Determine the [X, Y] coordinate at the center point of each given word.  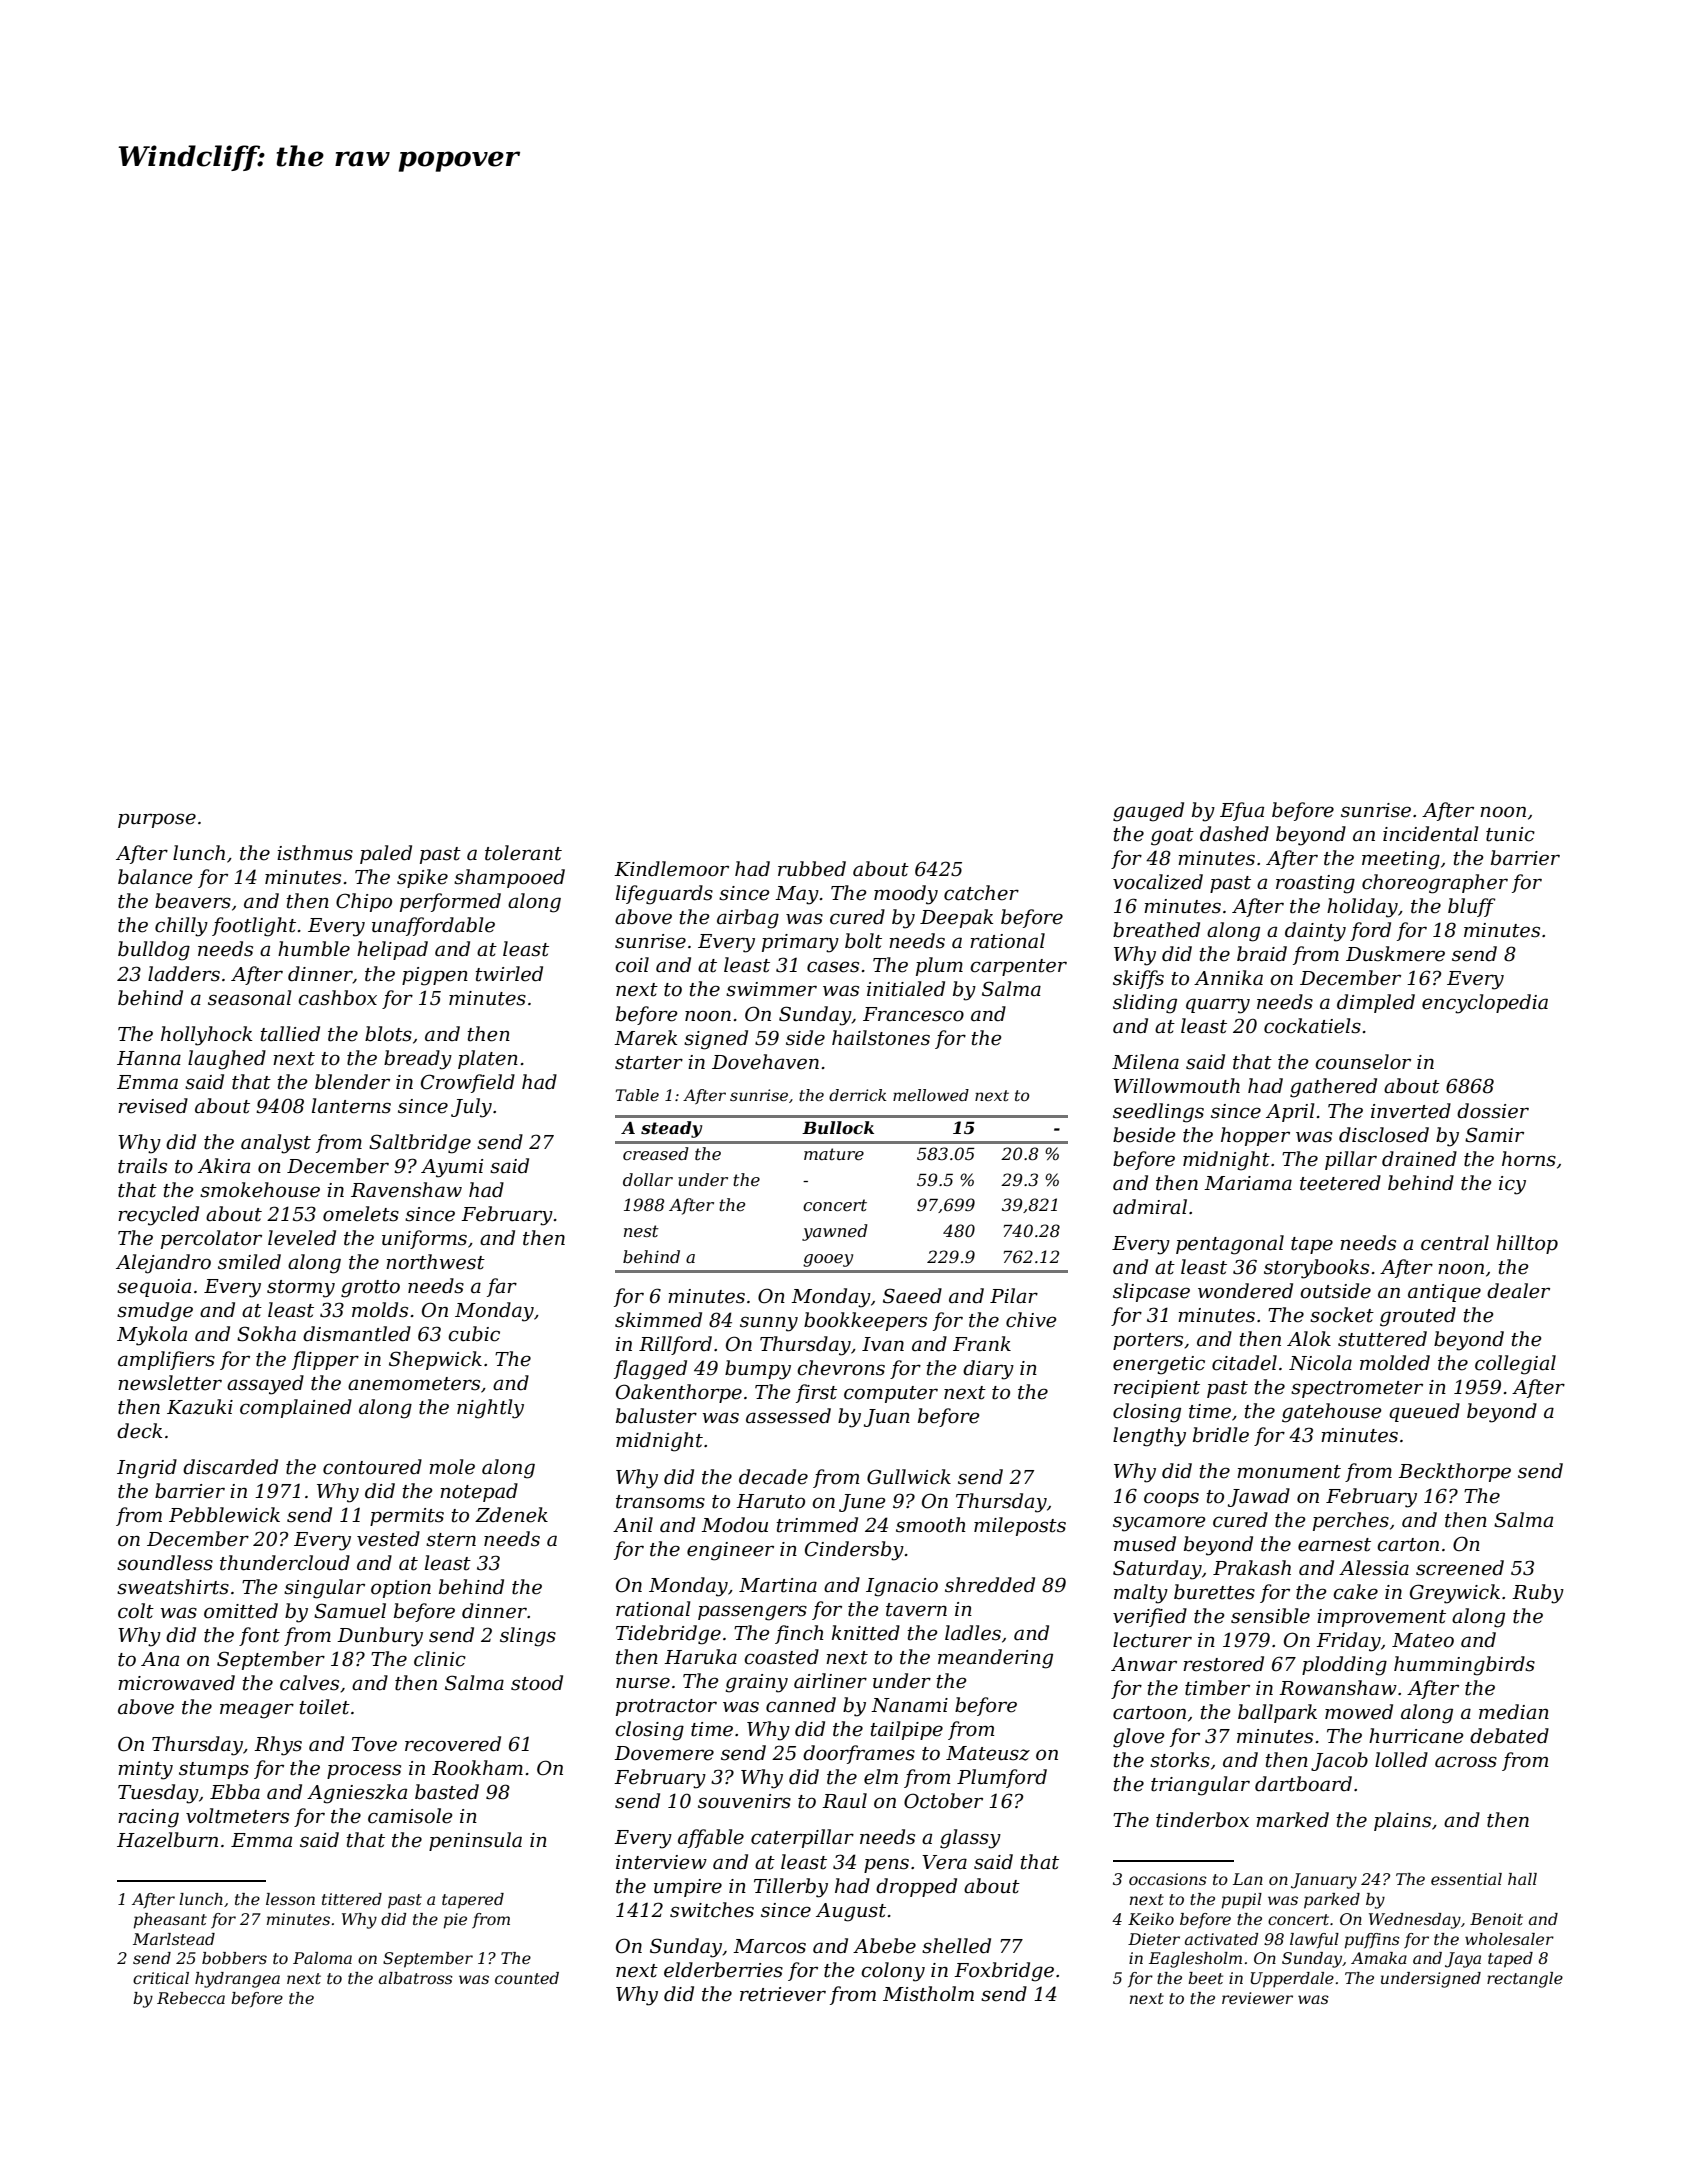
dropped [916, 1887]
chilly [181, 927]
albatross [416, 1978]
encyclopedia [1485, 1004]
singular [324, 1589]
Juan [887, 1418]
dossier [1493, 1111]
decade [773, 1477]
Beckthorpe [1454, 1472]
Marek [645, 1038]
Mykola [152, 1336]
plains [1402, 1821]
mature [834, 1154]
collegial [1515, 1365]
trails [142, 1166]
